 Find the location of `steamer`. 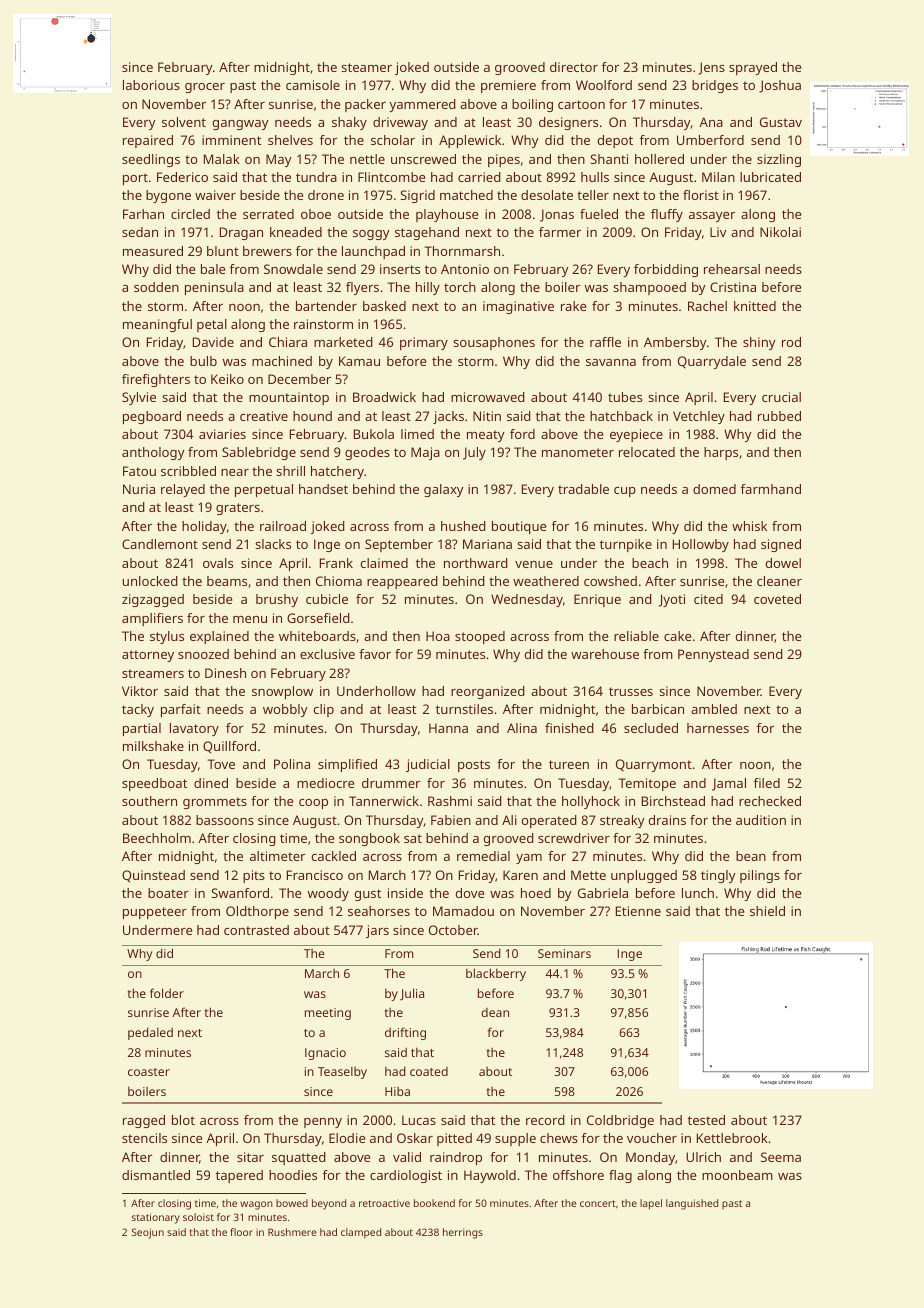

steamer is located at coordinates (366, 67).
